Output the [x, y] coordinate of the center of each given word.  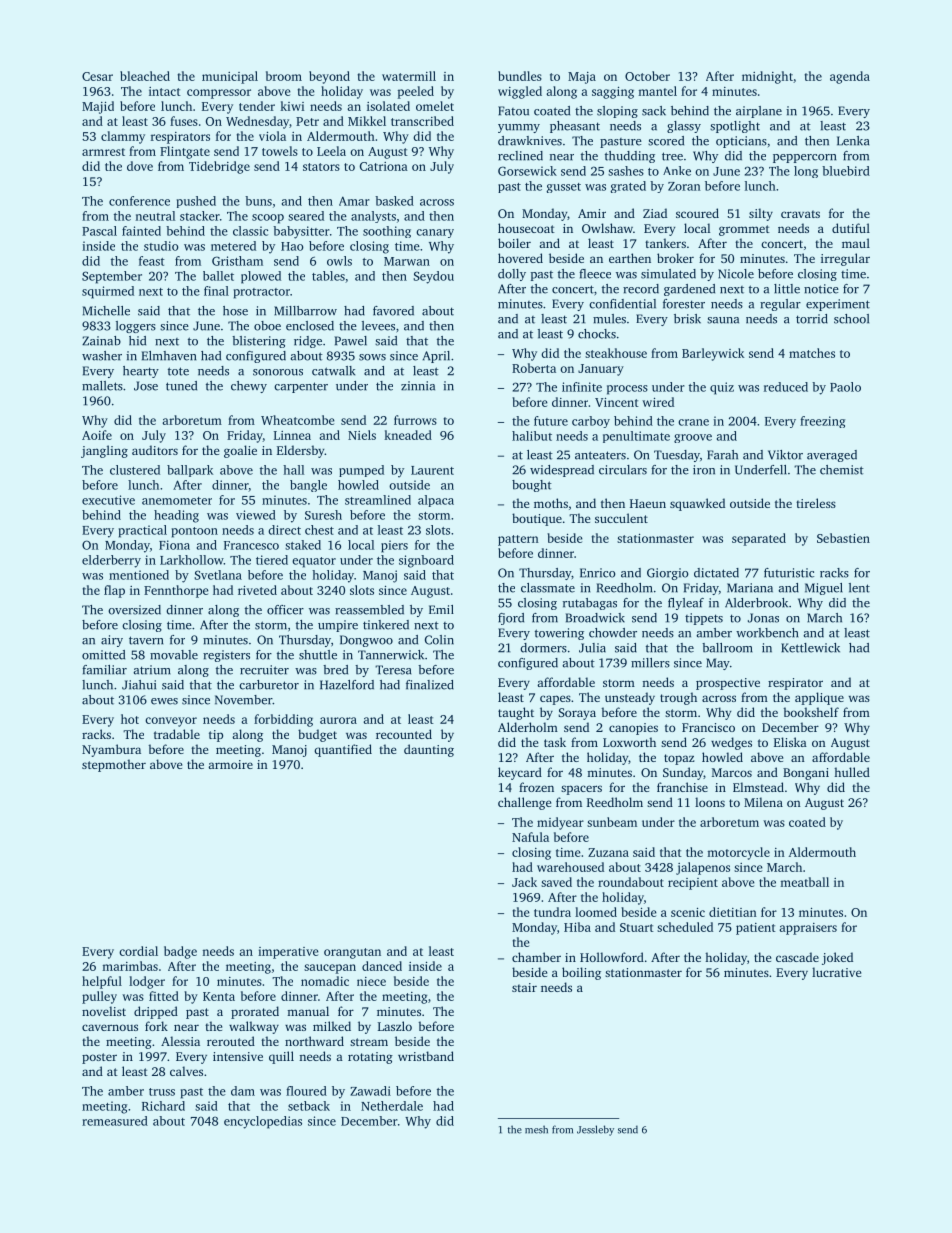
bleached [145, 76]
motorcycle [738, 853]
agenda [850, 77]
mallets [102, 386]
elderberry [111, 561]
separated [759, 539]
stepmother [114, 765]
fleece [595, 274]
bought [532, 486]
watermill [409, 76]
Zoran [684, 186]
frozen [536, 787]
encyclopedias [263, 1122]
